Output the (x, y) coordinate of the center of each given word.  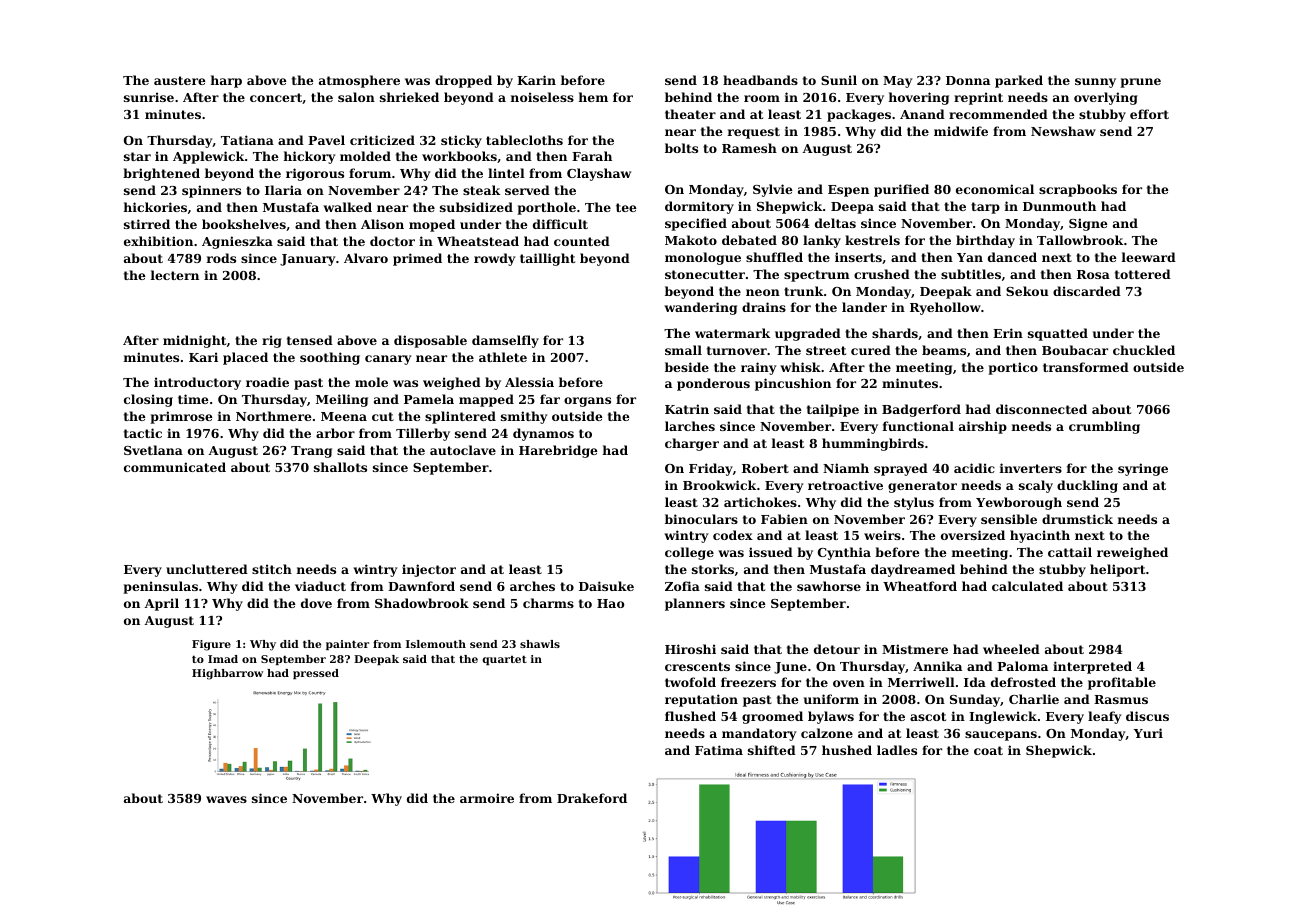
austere (179, 80)
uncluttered (207, 569)
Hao (610, 603)
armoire (487, 798)
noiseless (542, 97)
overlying (1106, 98)
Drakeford (592, 798)
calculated (1027, 586)
